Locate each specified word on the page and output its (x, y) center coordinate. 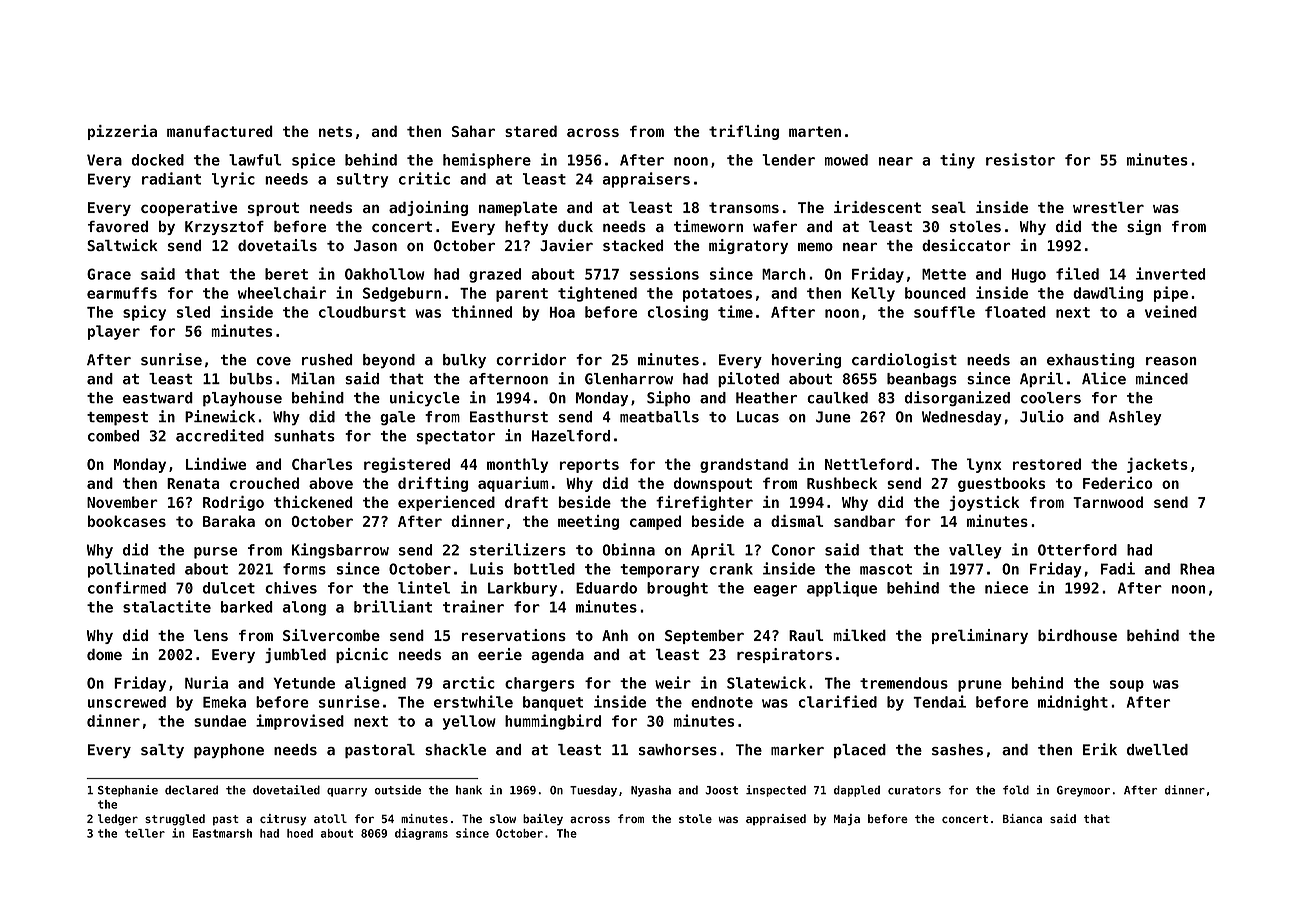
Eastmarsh (222, 833)
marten (815, 131)
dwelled (1157, 750)
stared (531, 131)
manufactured (220, 131)
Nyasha (651, 791)
